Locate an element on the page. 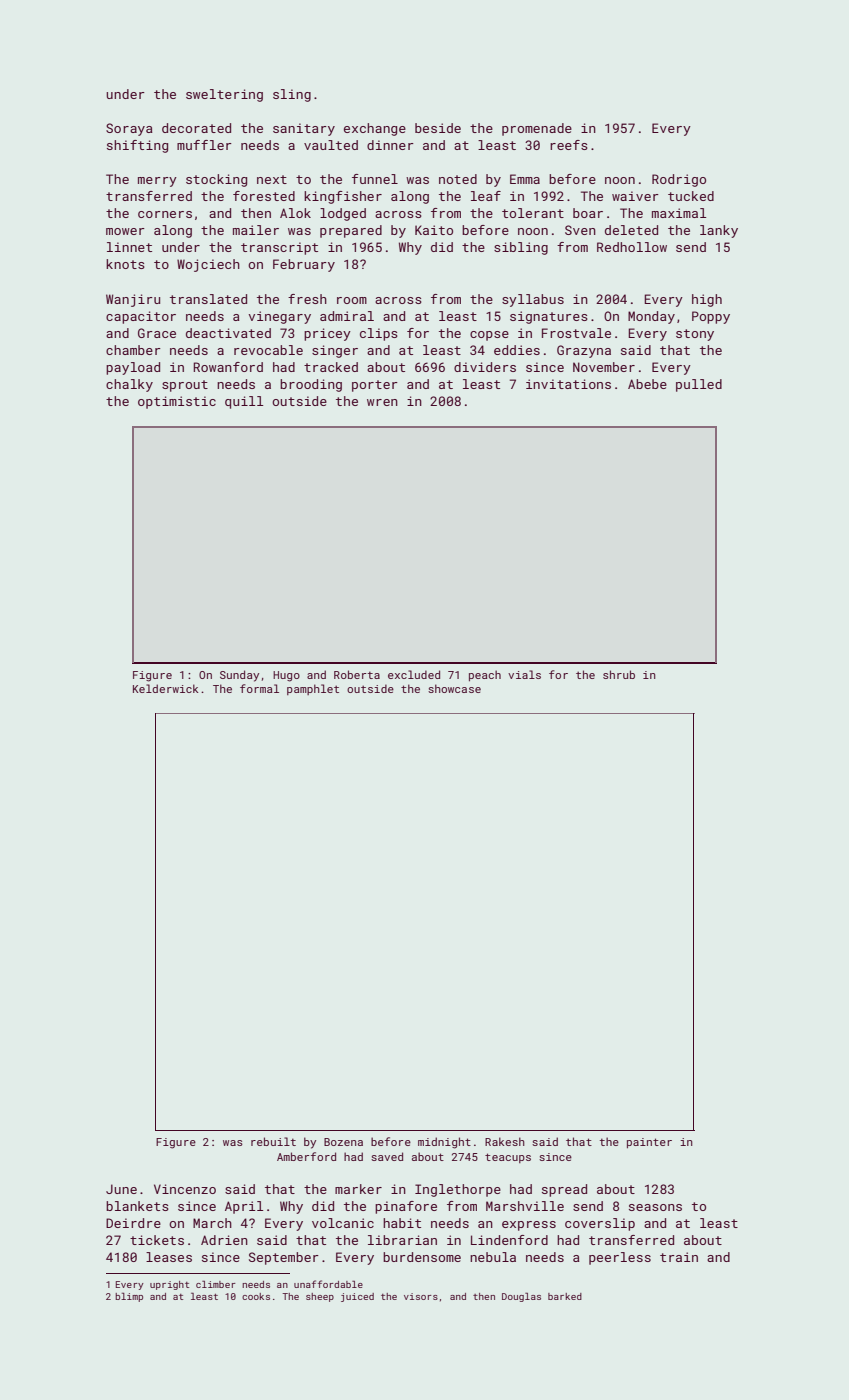 This document has height=1400, width=849. Bozena is located at coordinates (343, 1142).
